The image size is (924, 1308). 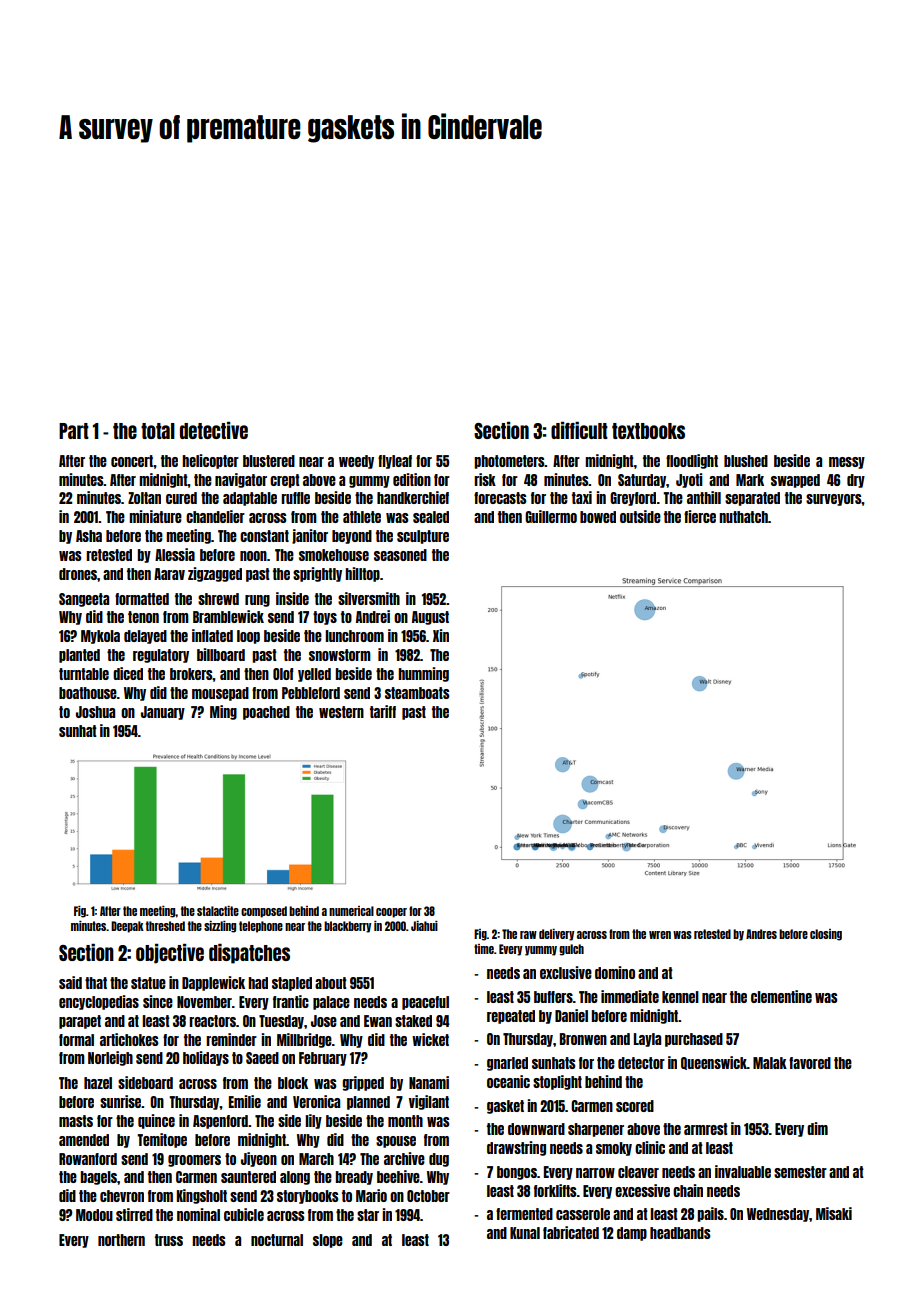 What do you see at coordinates (181, 498) in the screenshot?
I see `cured` at bounding box center [181, 498].
